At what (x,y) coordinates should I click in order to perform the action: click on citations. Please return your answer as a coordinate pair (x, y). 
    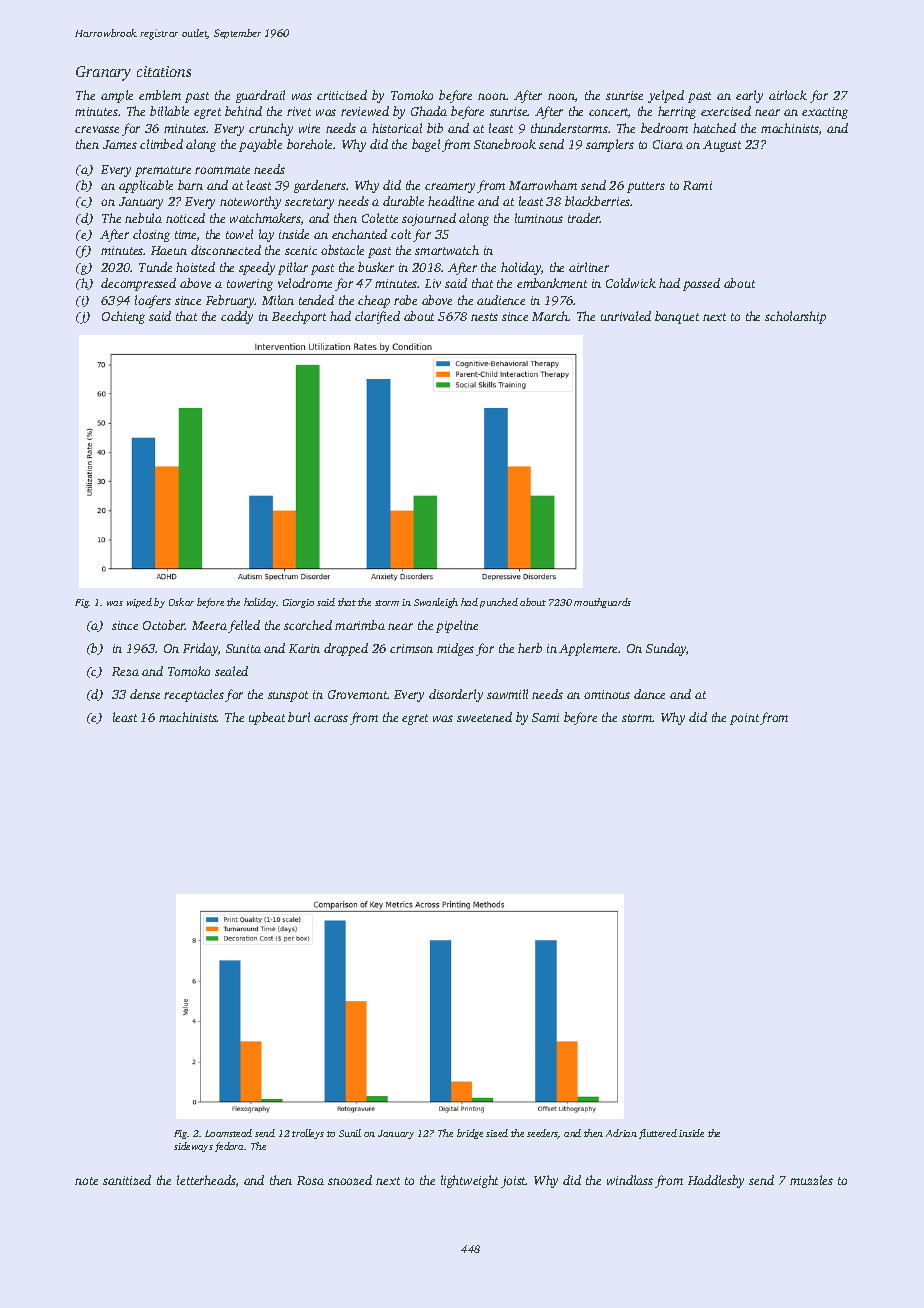
    Looking at the image, I should click on (164, 71).
